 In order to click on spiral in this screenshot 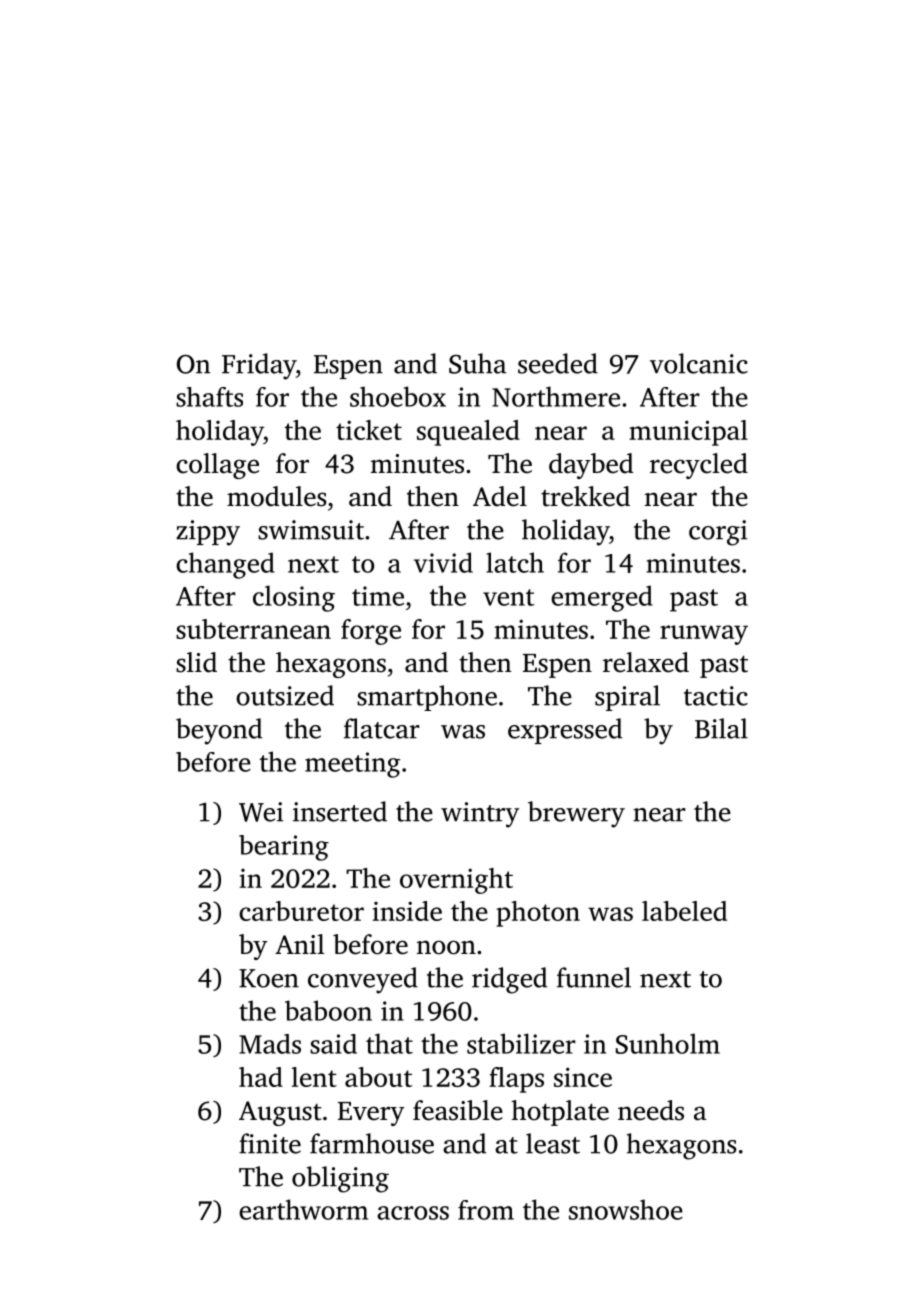, I will do `click(627, 698)`.
